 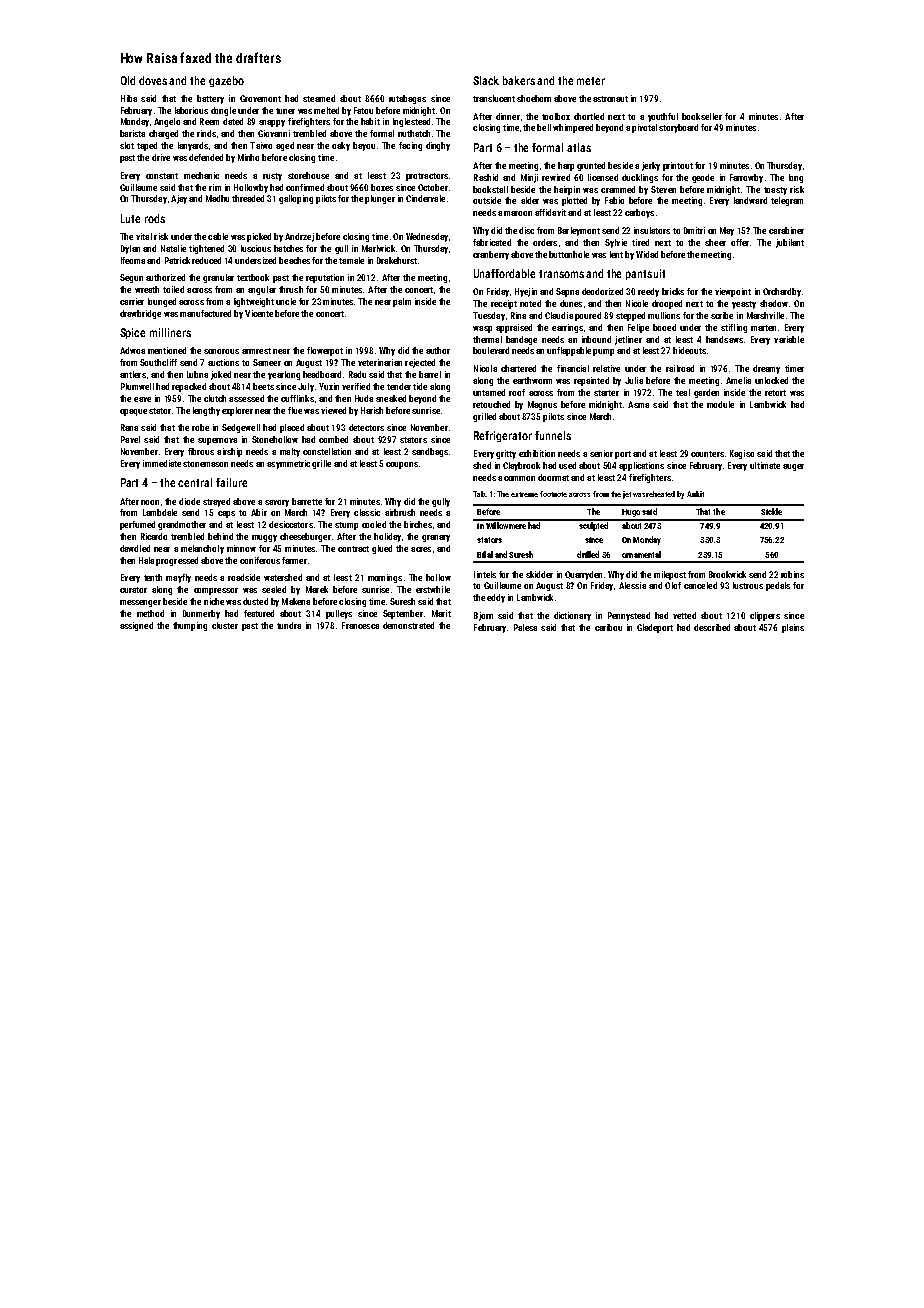 What do you see at coordinates (664, 315) in the screenshot?
I see `mullions` at bounding box center [664, 315].
